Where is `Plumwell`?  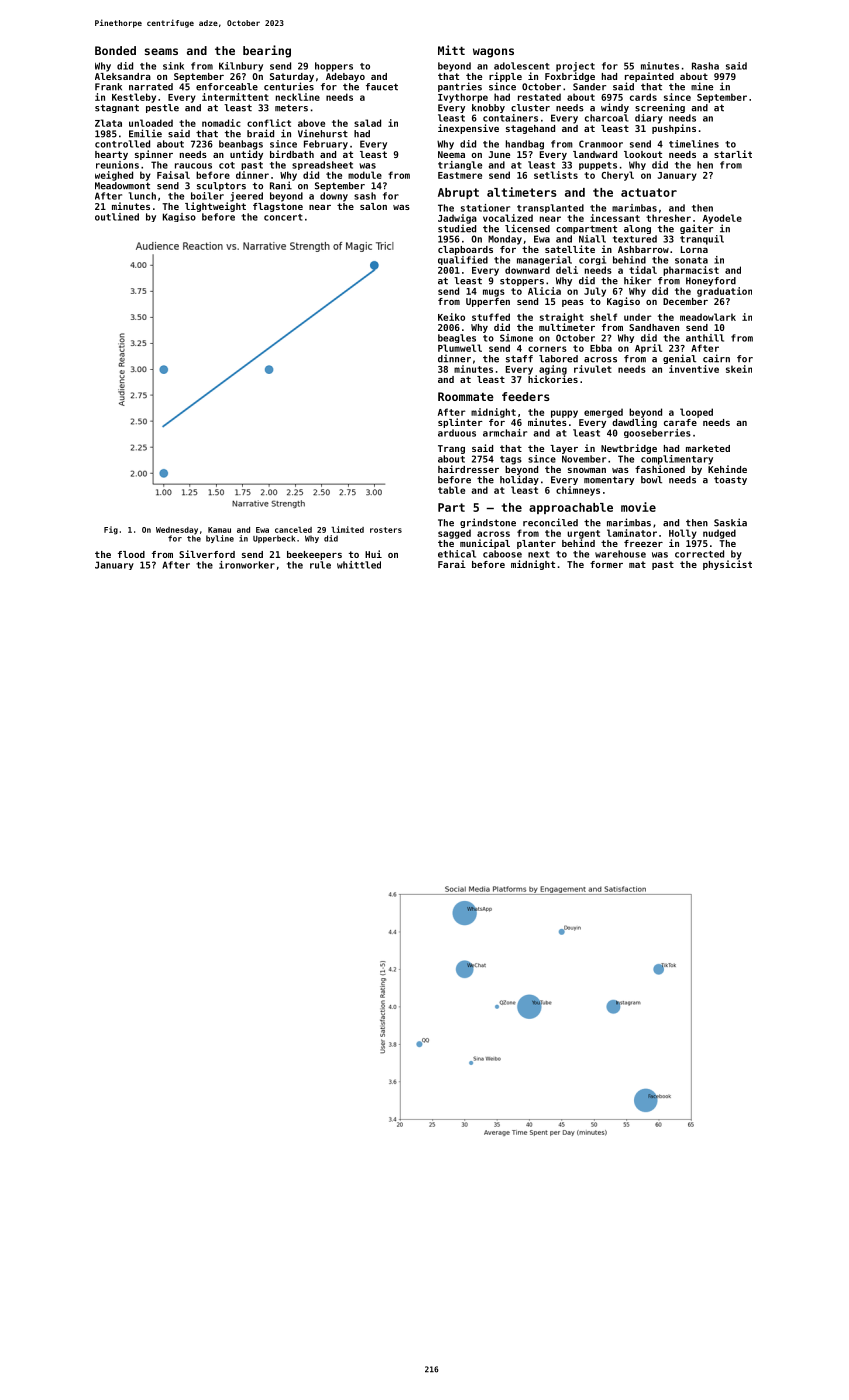 Plumwell is located at coordinates (460, 348).
